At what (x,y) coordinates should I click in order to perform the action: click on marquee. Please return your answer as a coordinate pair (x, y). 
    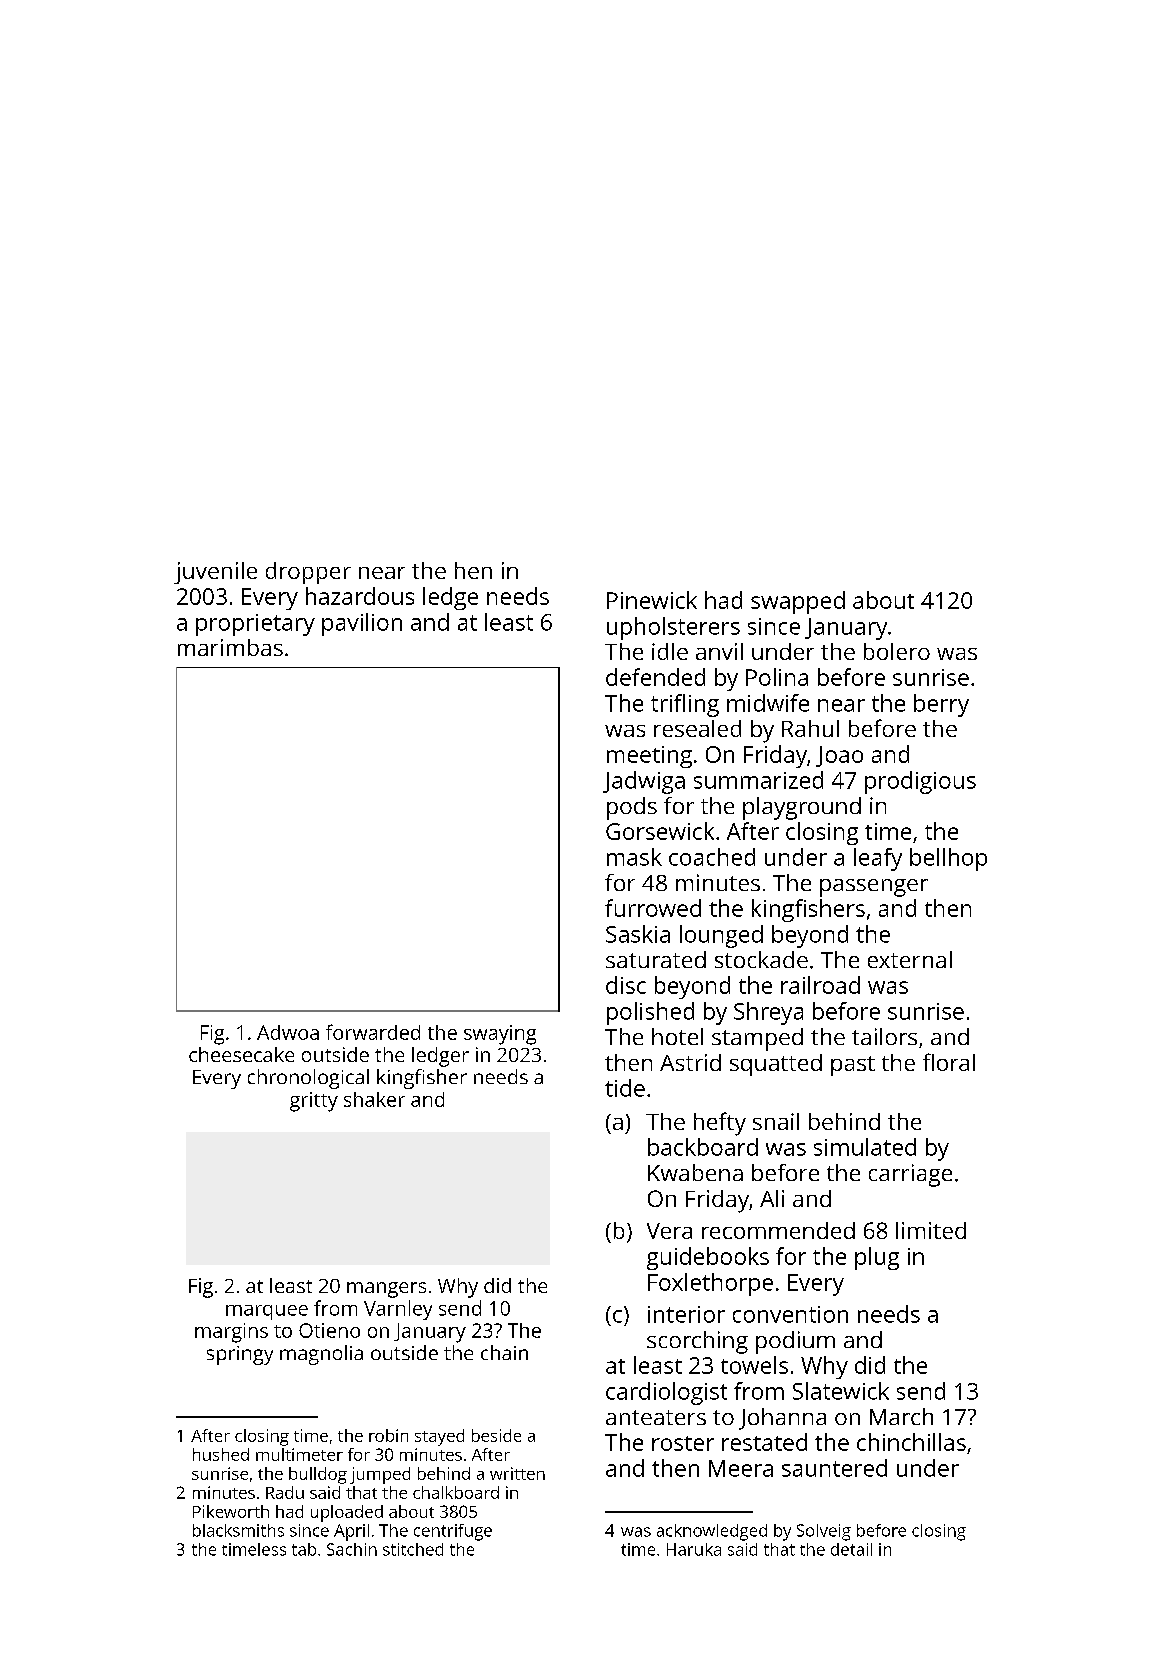
    Looking at the image, I should click on (267, 1312).
